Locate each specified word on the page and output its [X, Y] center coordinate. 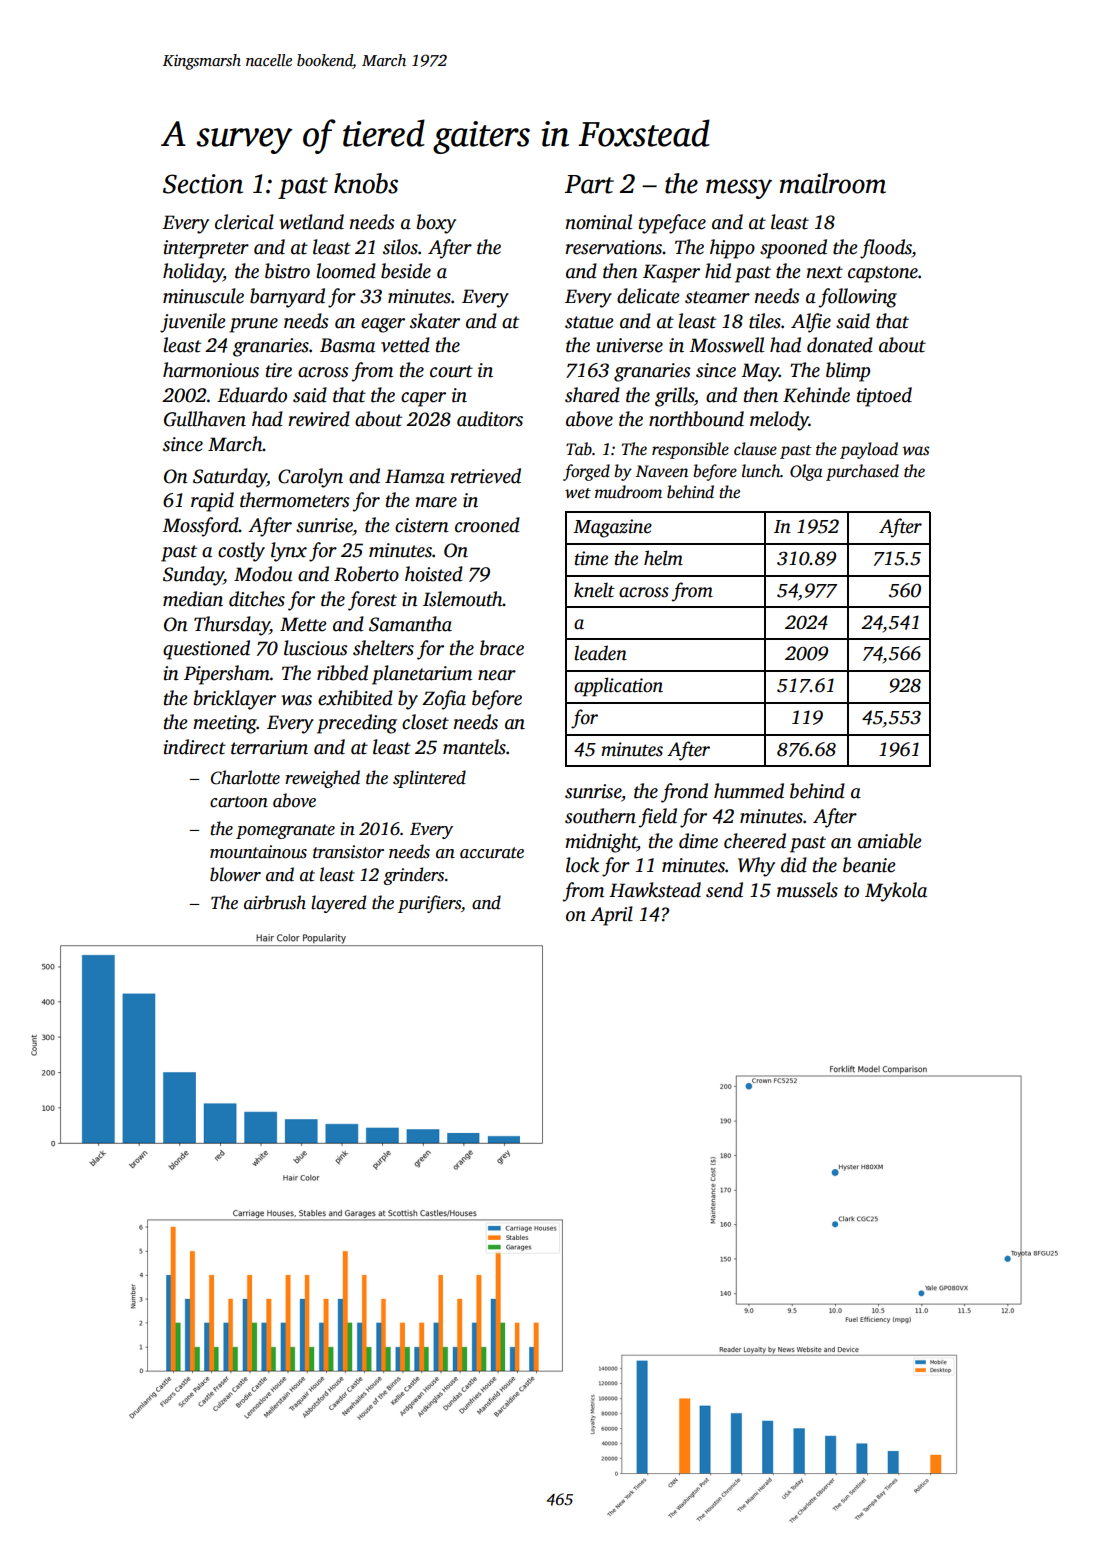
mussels [807, 890]
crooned [487, 525]
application [618, 687]
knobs [366, 183]
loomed [346, 271]
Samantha [410, 624]
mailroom [833, 183]
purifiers [429, 904]
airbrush [275, 902]
